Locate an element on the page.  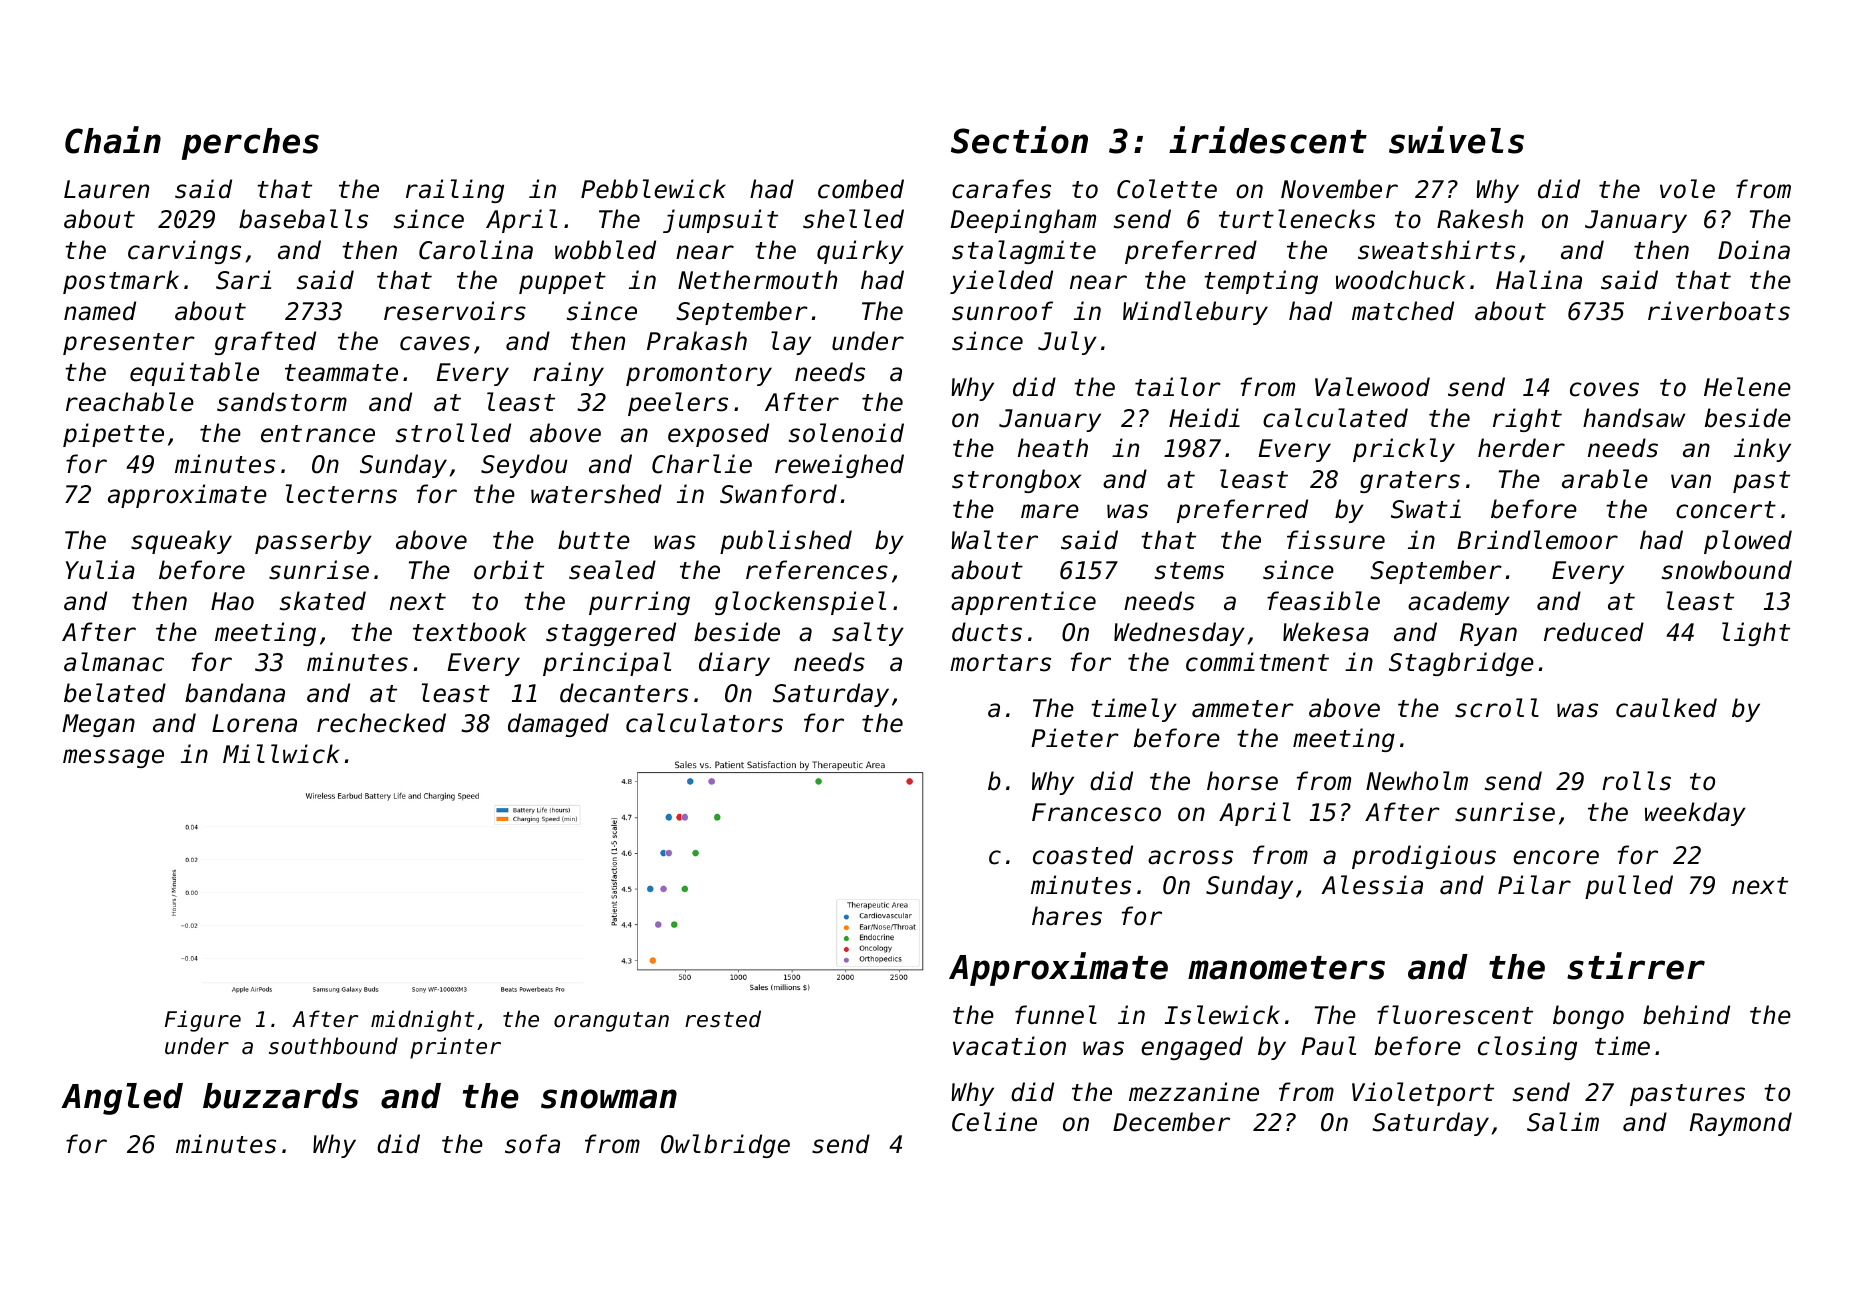
glockenspiel is located at coordinates (800, 603).
